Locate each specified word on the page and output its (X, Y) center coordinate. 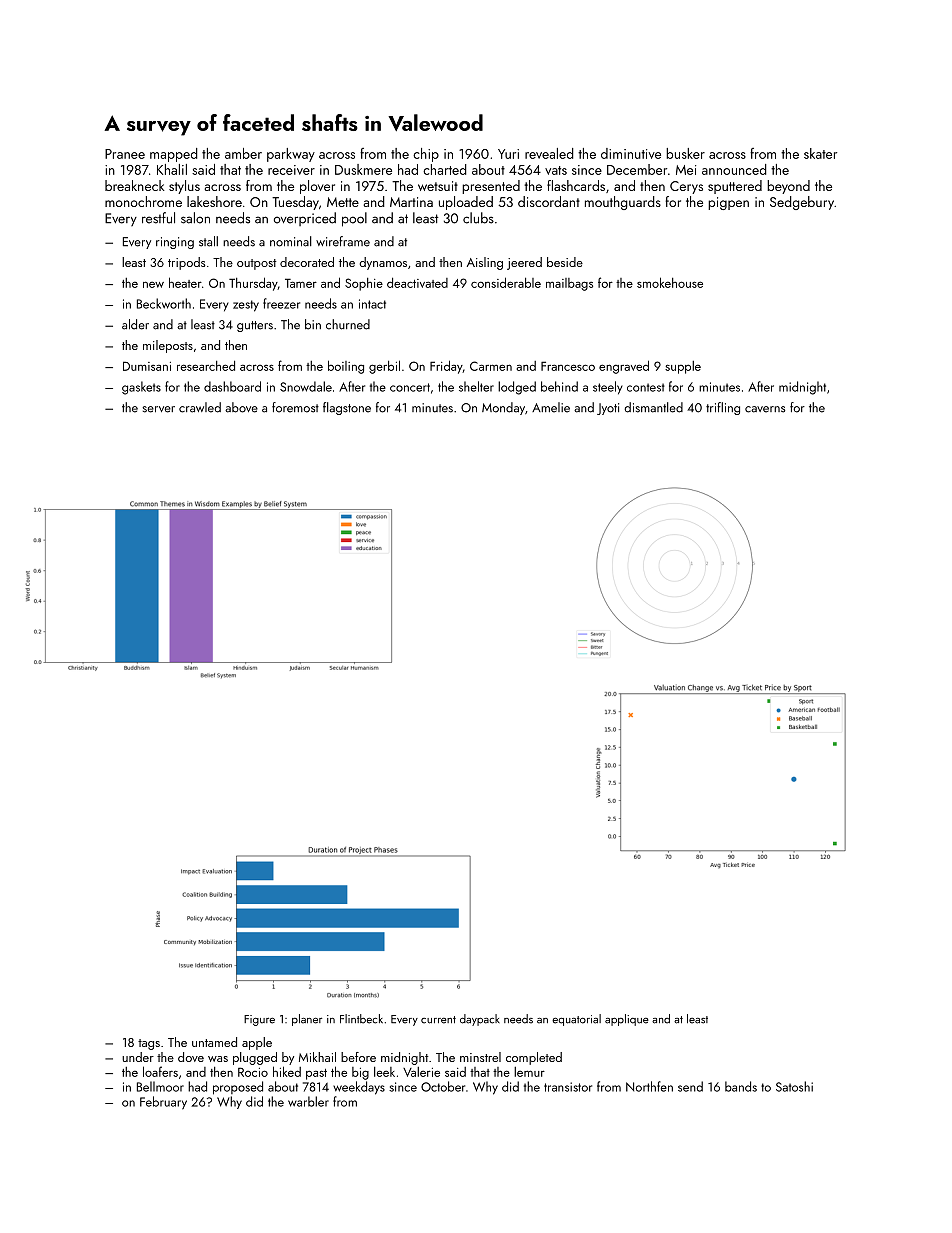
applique (627, 1020)
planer (307, 1020)
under (138, 1057)
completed (534, 1058)
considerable (506, 282)
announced (734, 169)
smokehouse (670, 282)
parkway (291, 155)
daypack (480, 1020)
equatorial (576, 1020)
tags (149, 1044)
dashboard (232, 386)
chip (426, 155)
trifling (723, 408)
